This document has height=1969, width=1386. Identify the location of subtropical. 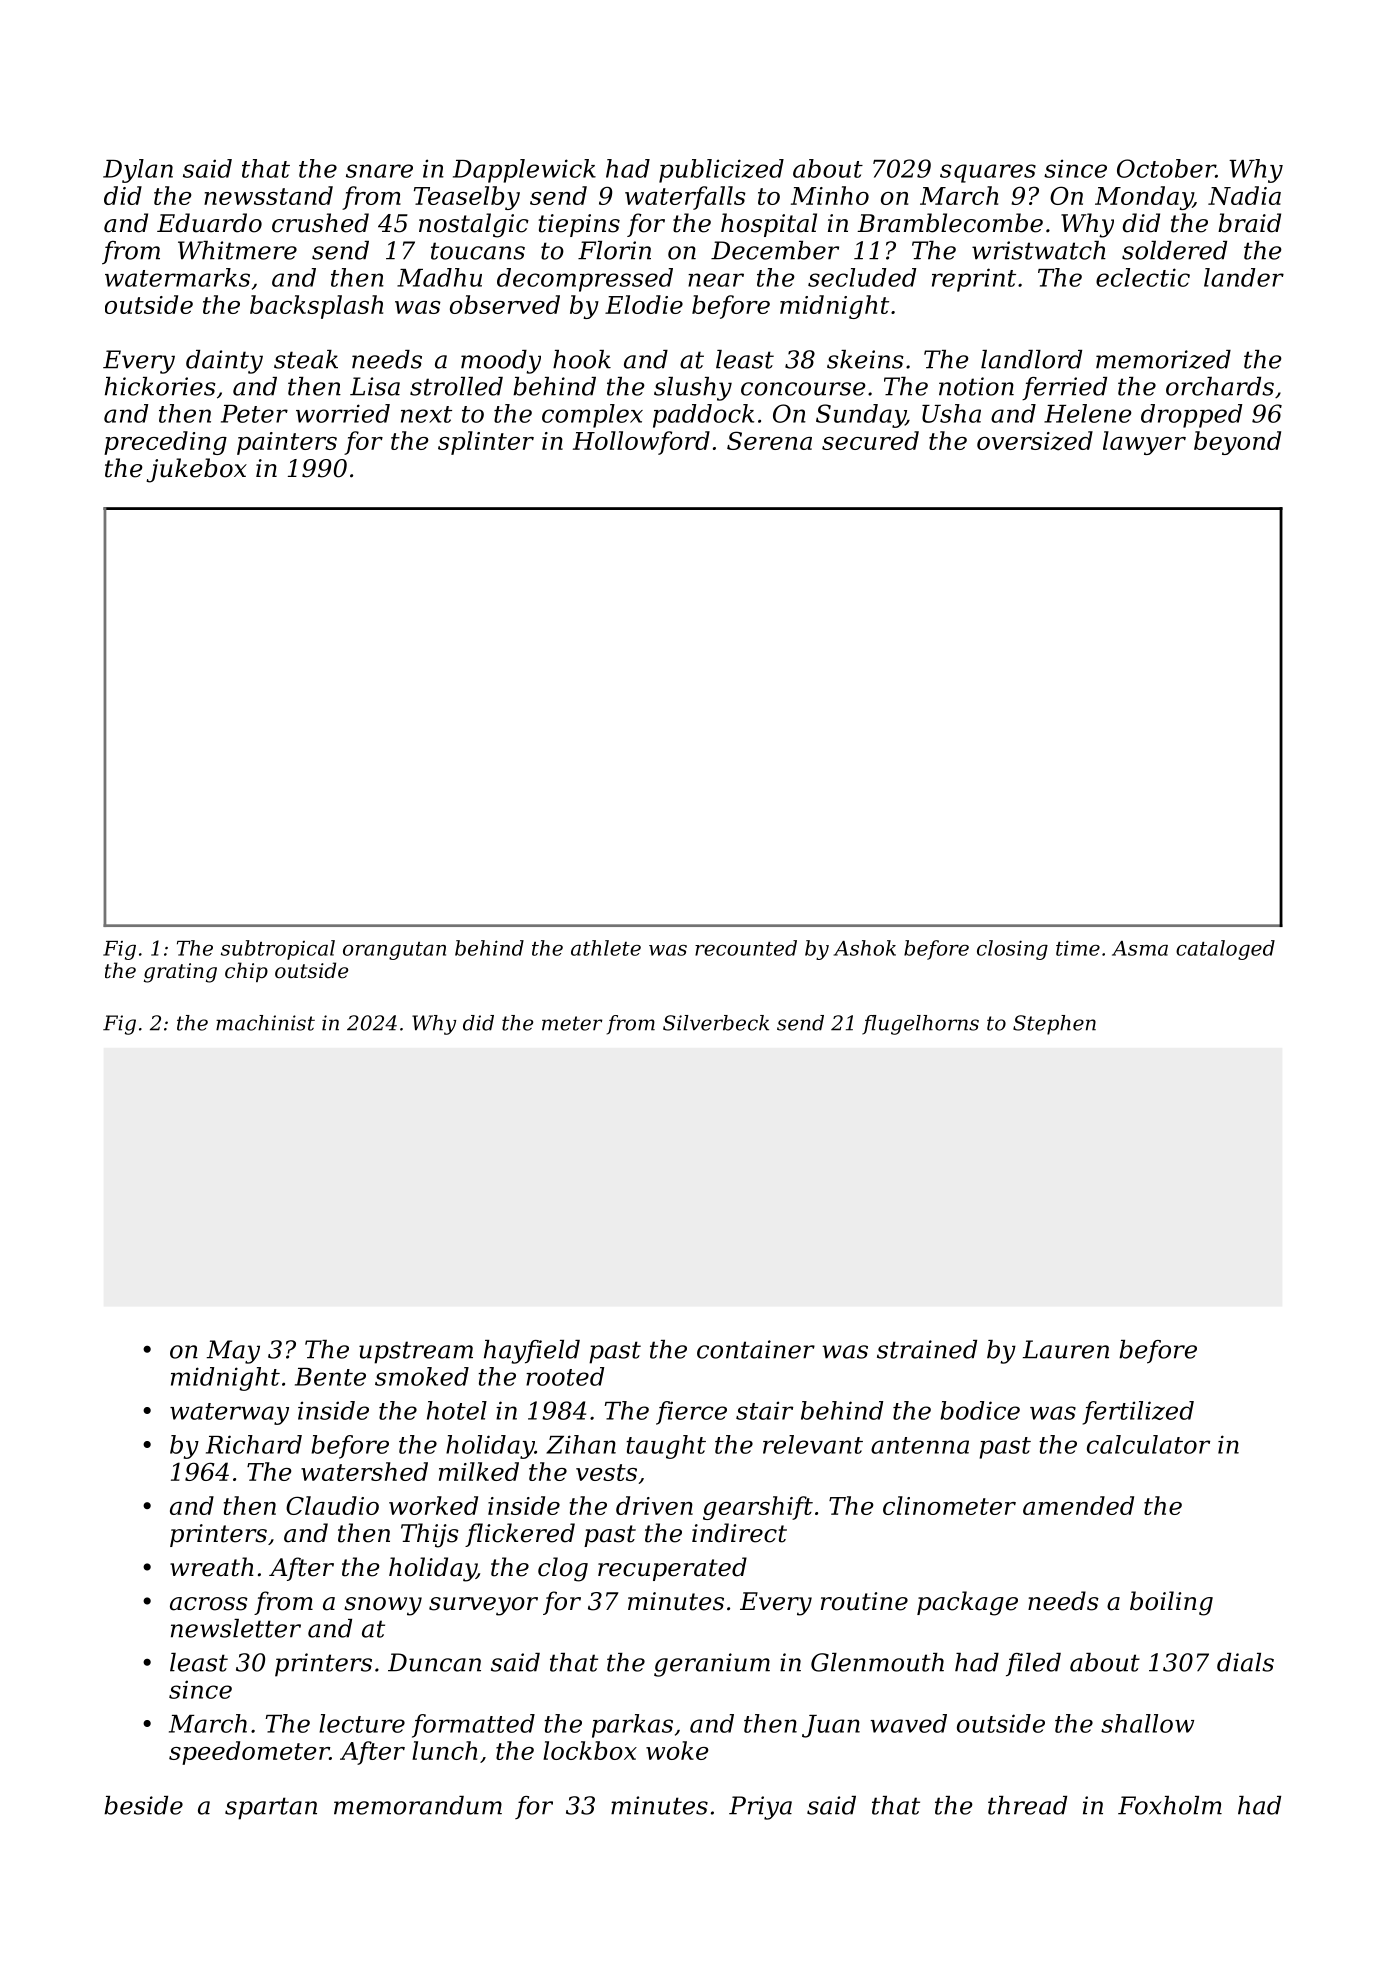
(278, 950).
